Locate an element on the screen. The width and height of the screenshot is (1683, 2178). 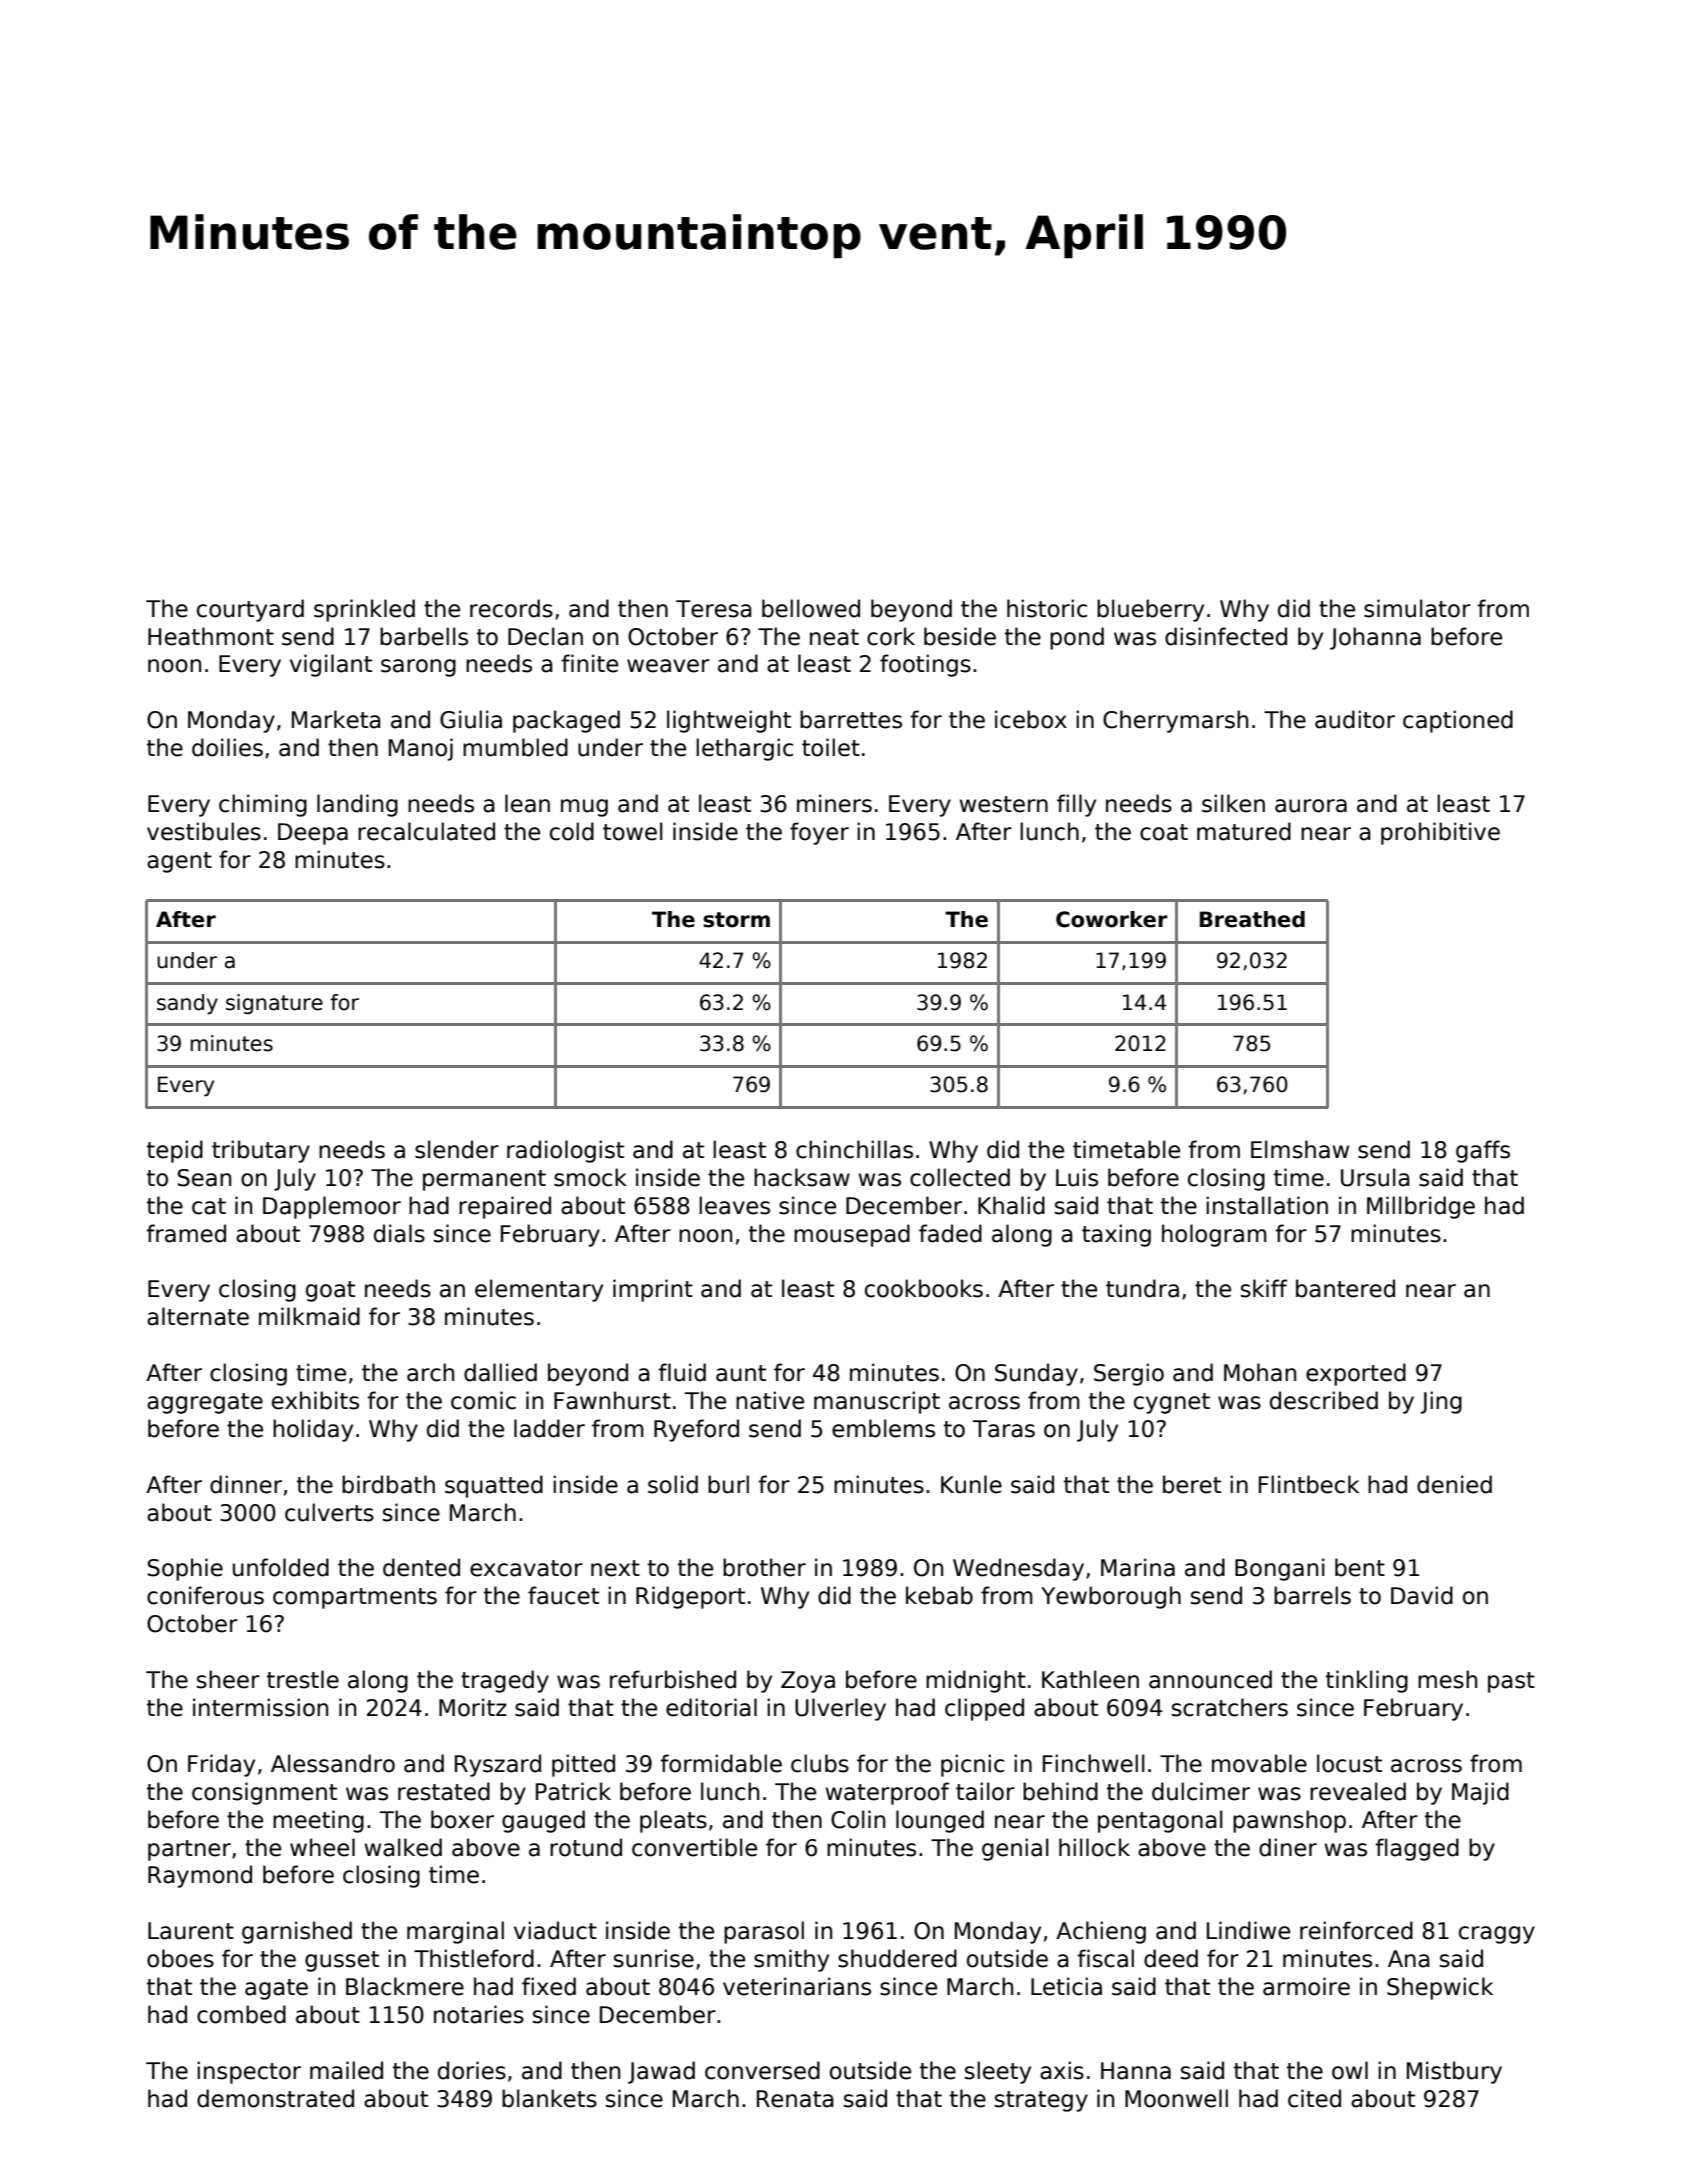
kebab is located at coordinates (939, 1595).
